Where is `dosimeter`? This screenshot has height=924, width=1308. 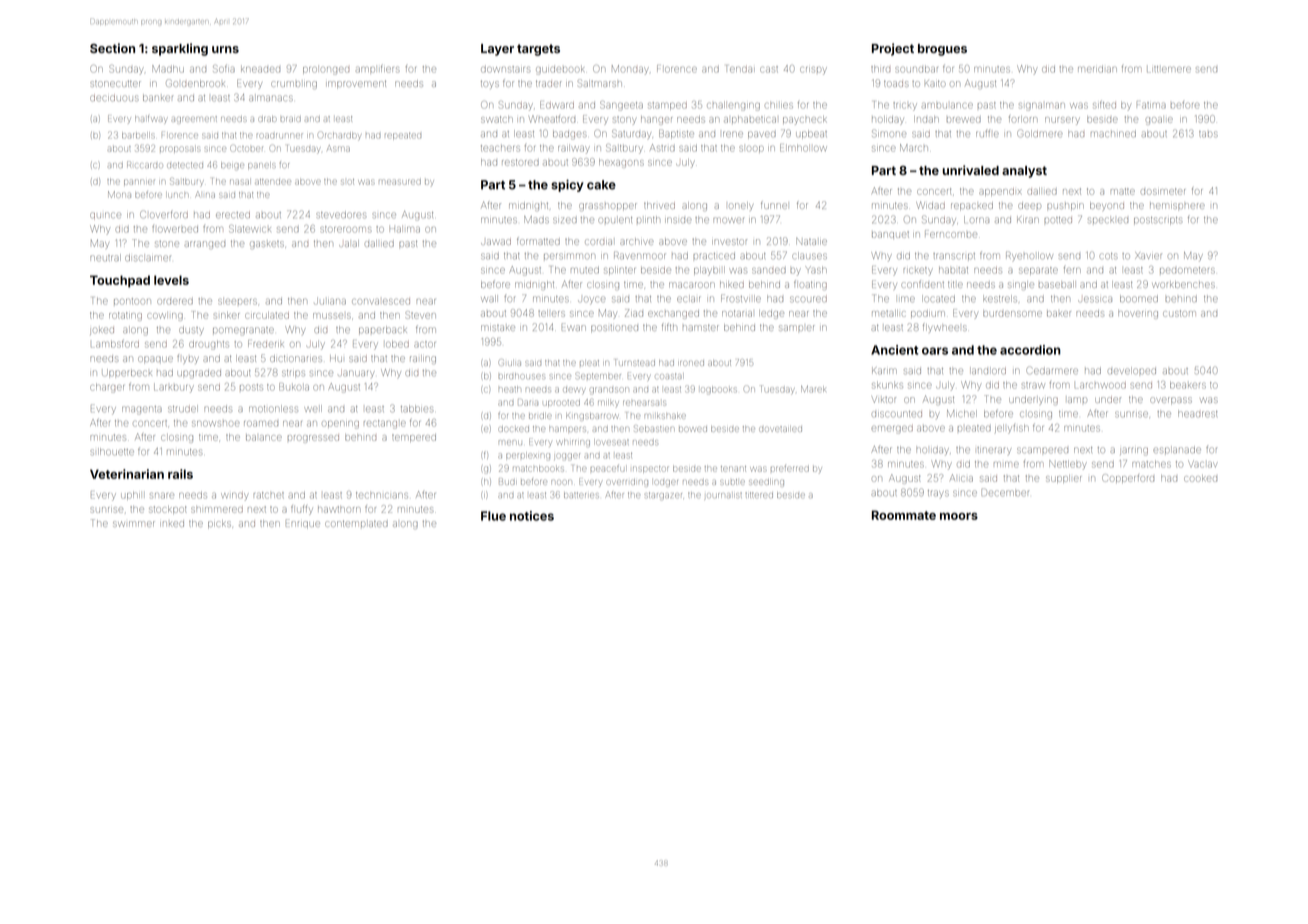
dosimeter is located at coordinates (1163, 191).
